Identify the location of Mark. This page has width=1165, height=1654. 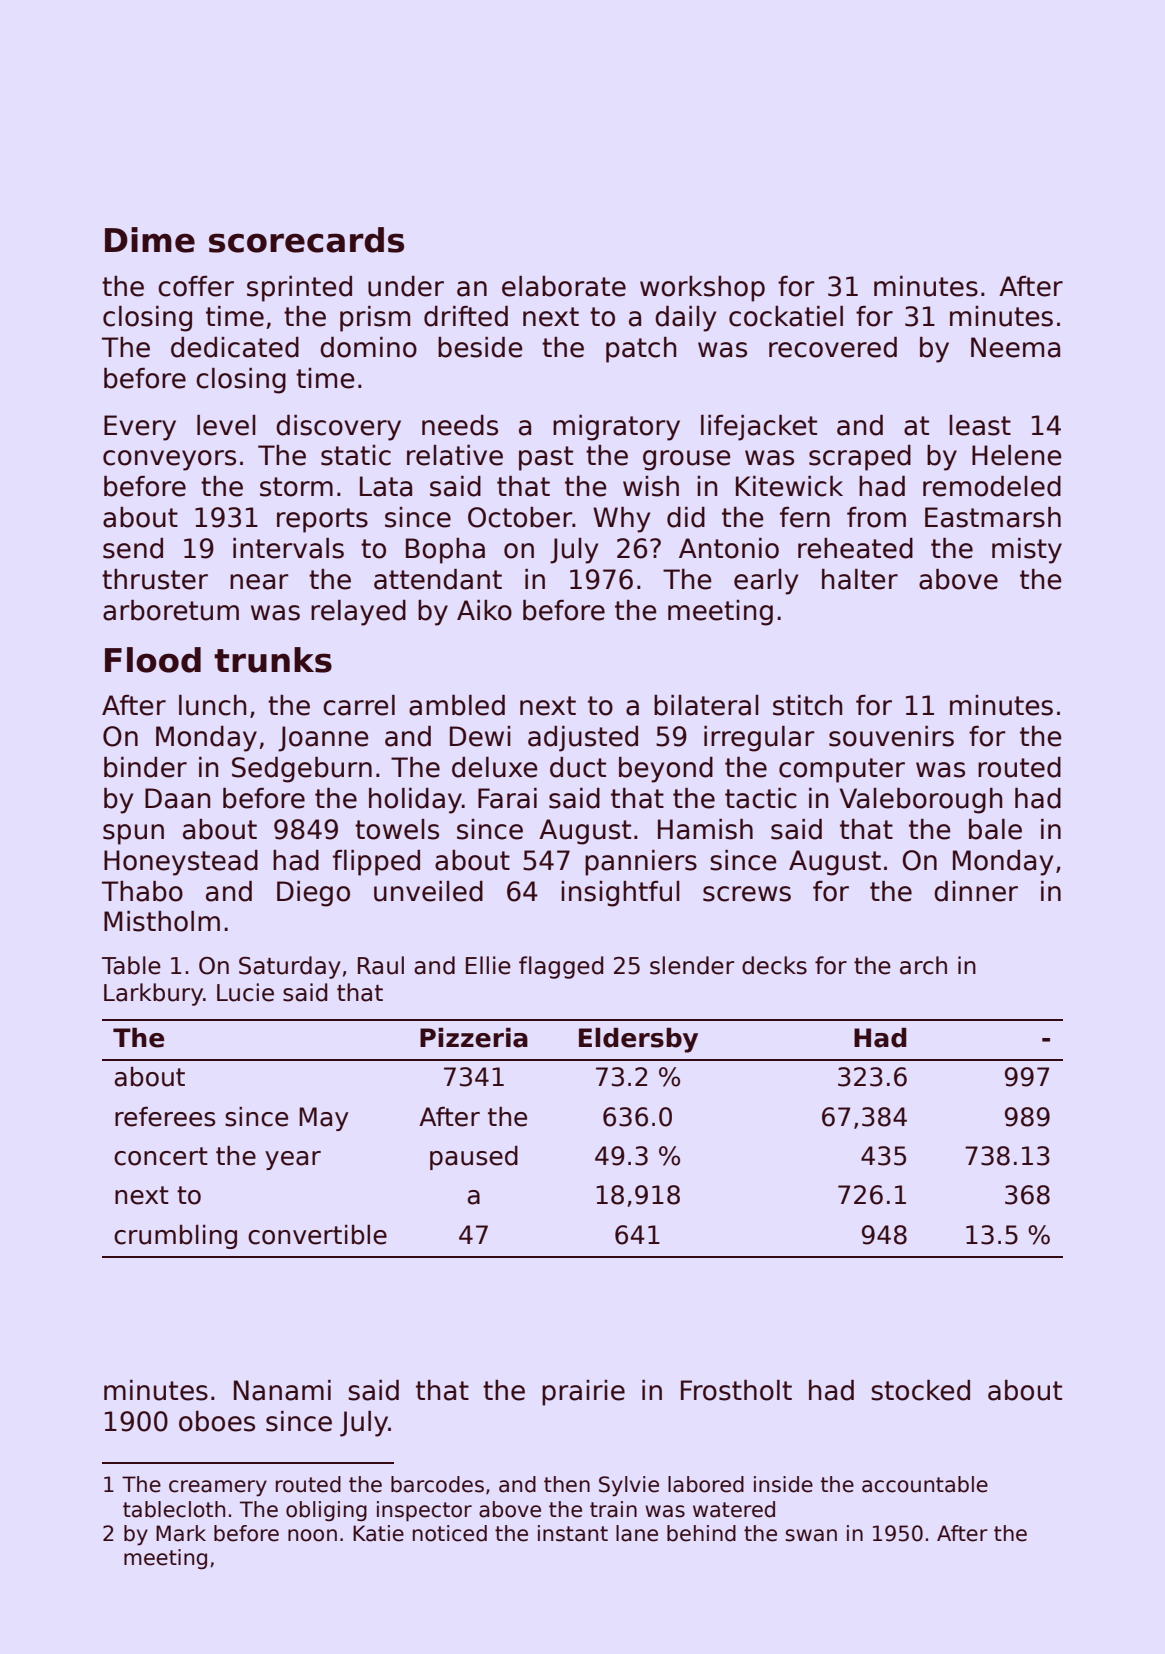
(181, 1533).
